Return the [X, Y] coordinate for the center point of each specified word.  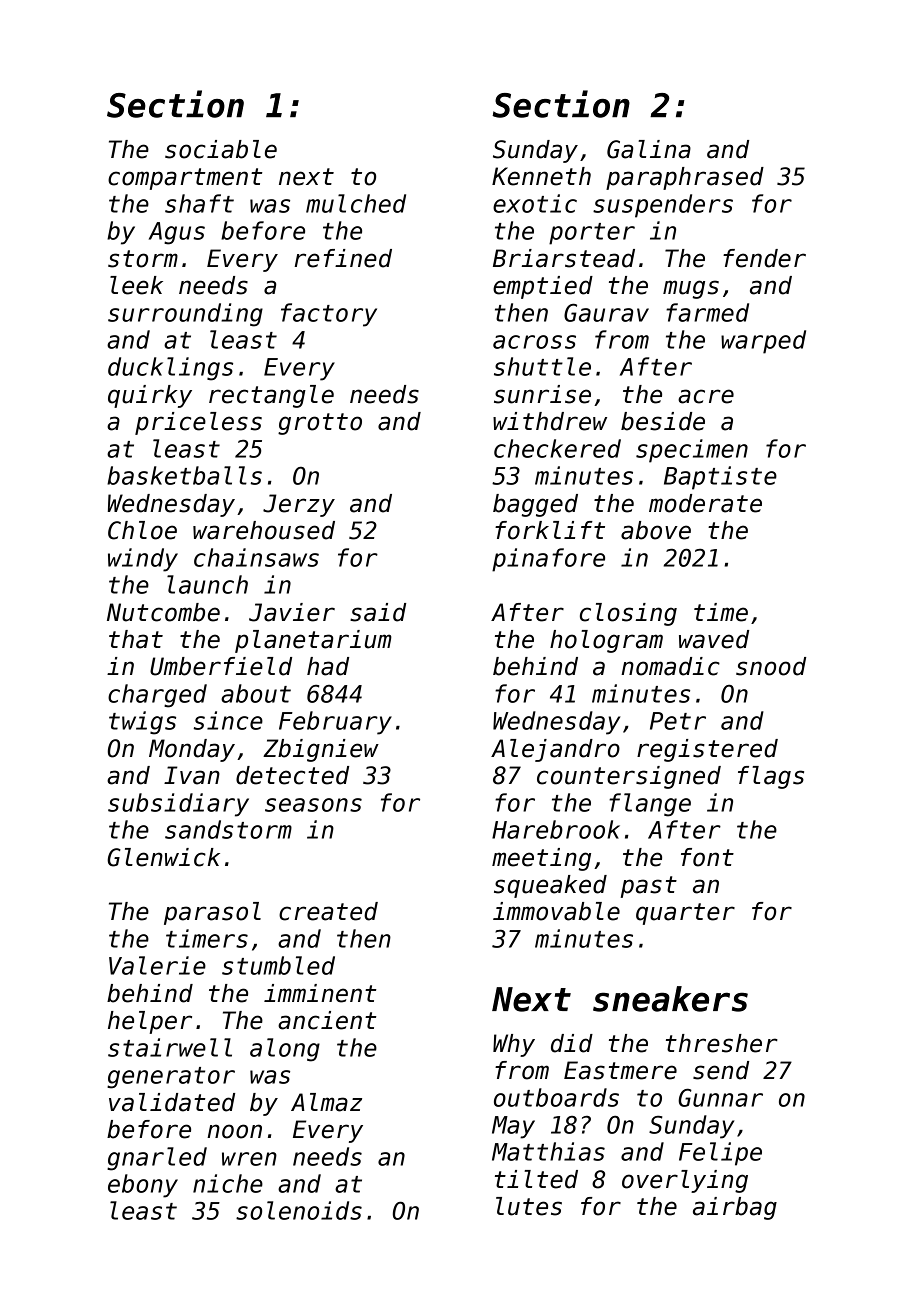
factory [329, 315]
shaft [199, 203]
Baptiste [720, 478]
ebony [143, 1186]
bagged [535, 505]
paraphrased [685, 178]
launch [207, 584]
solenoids [299, 1210]
